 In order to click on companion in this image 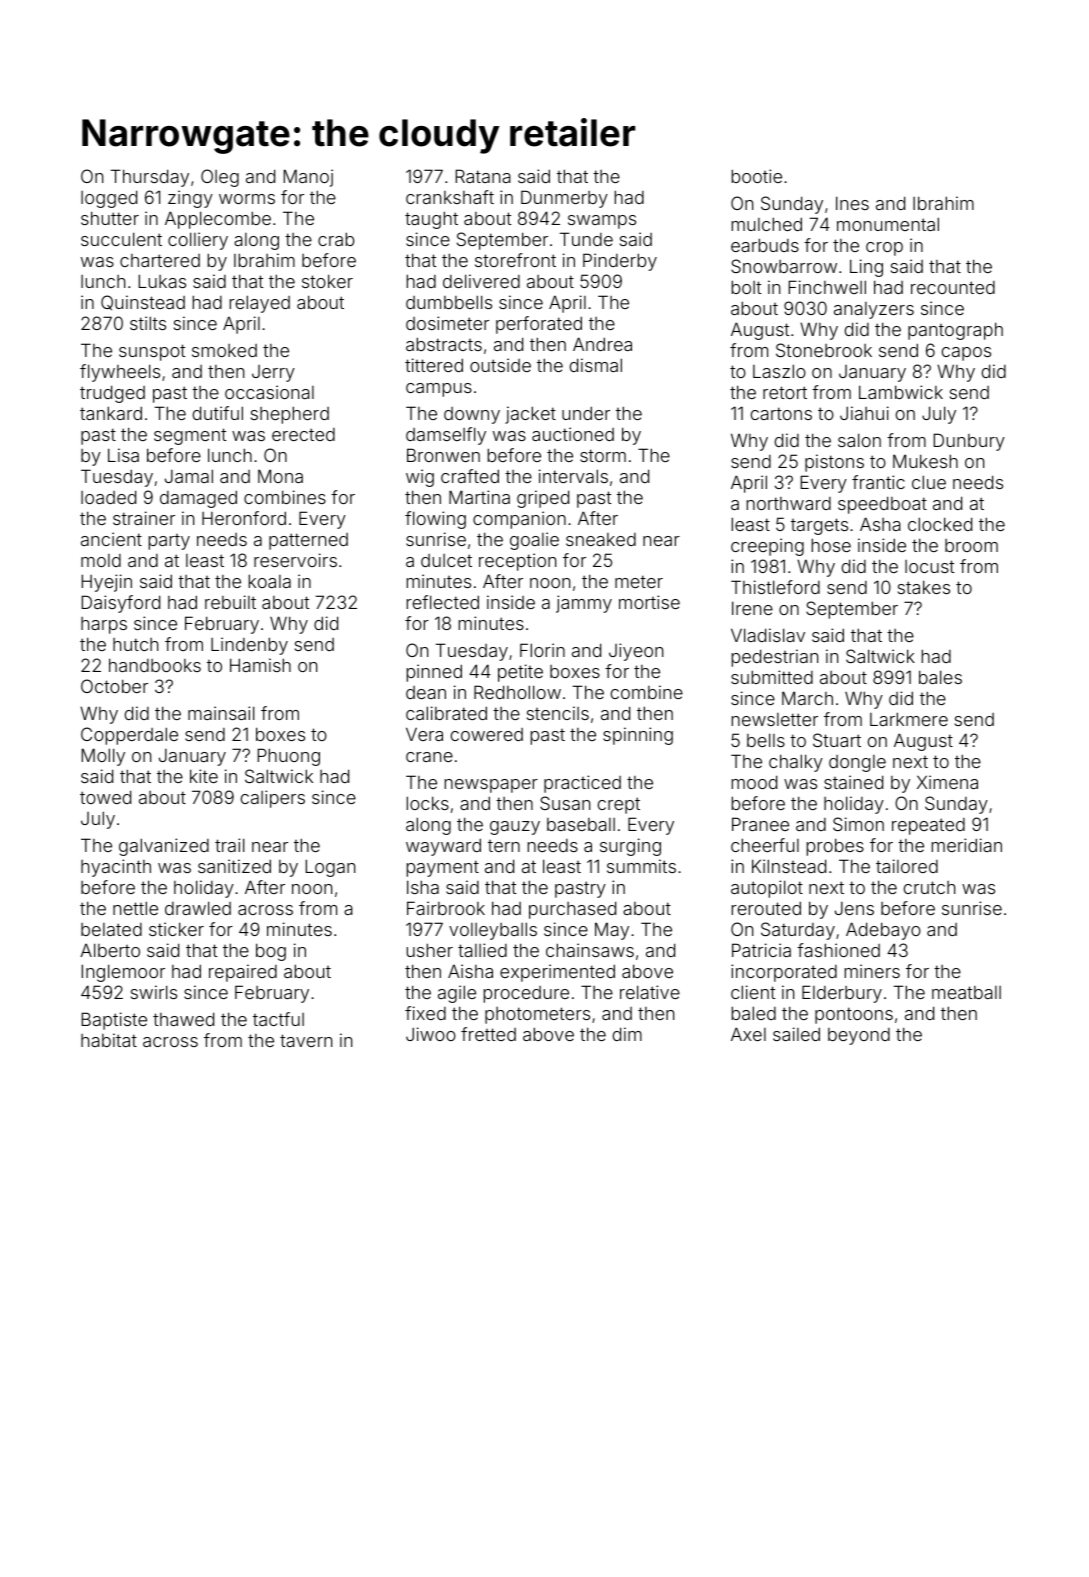, I will do `click(519, 520)`.
